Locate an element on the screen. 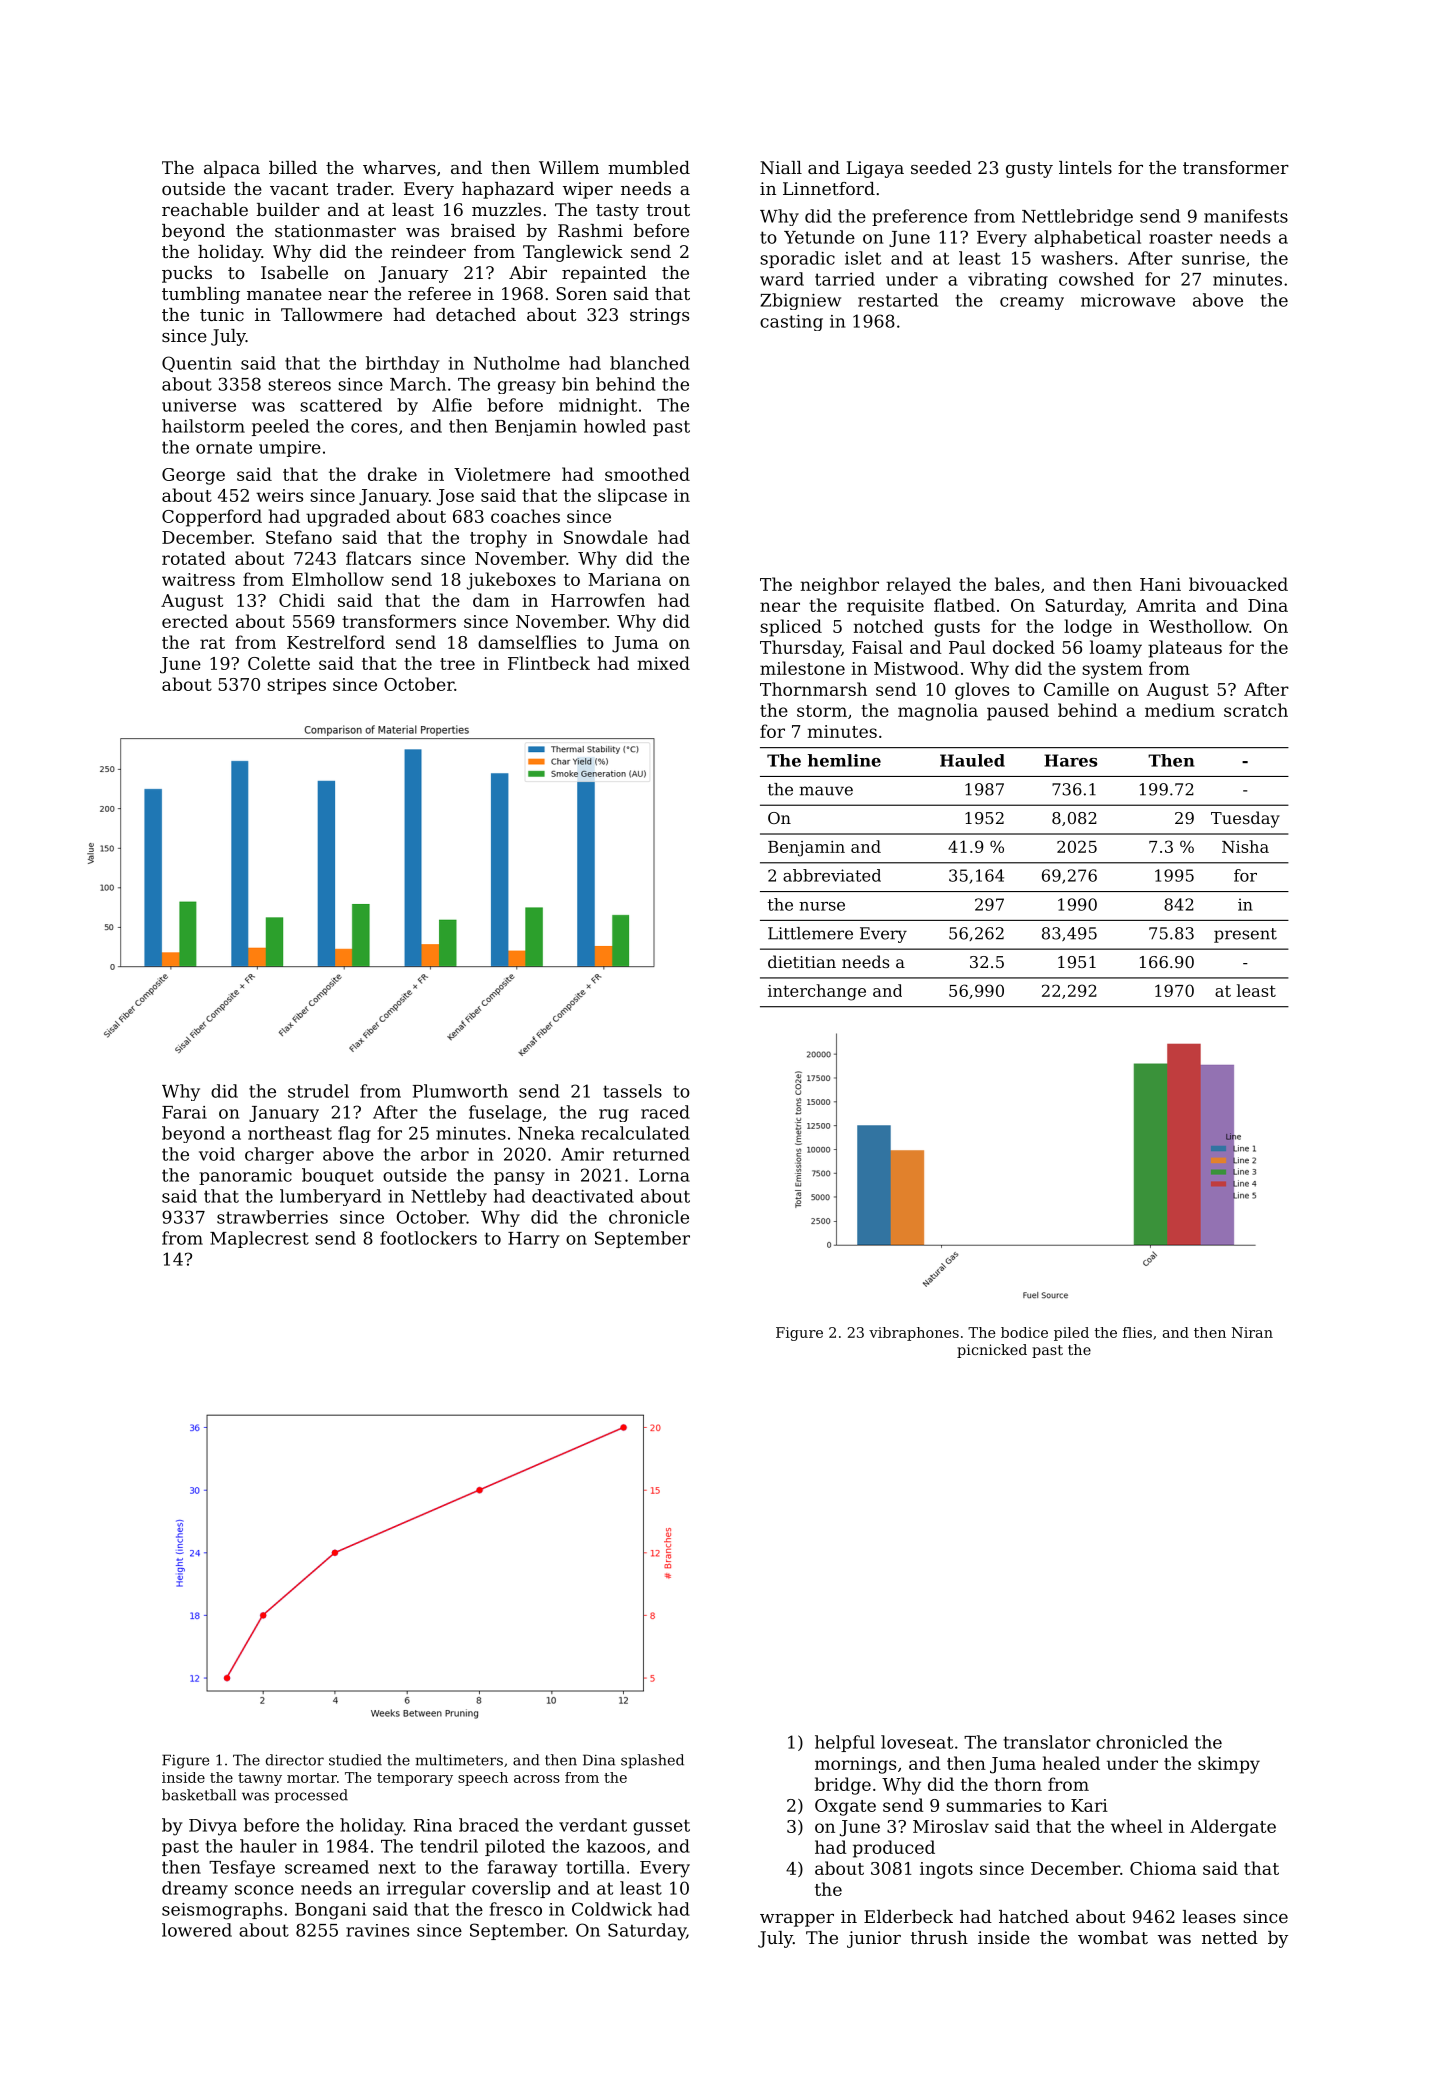 The width and height of the screenshot is (1450, 2100). bivouacked is located at coordinates (1238, 584).
